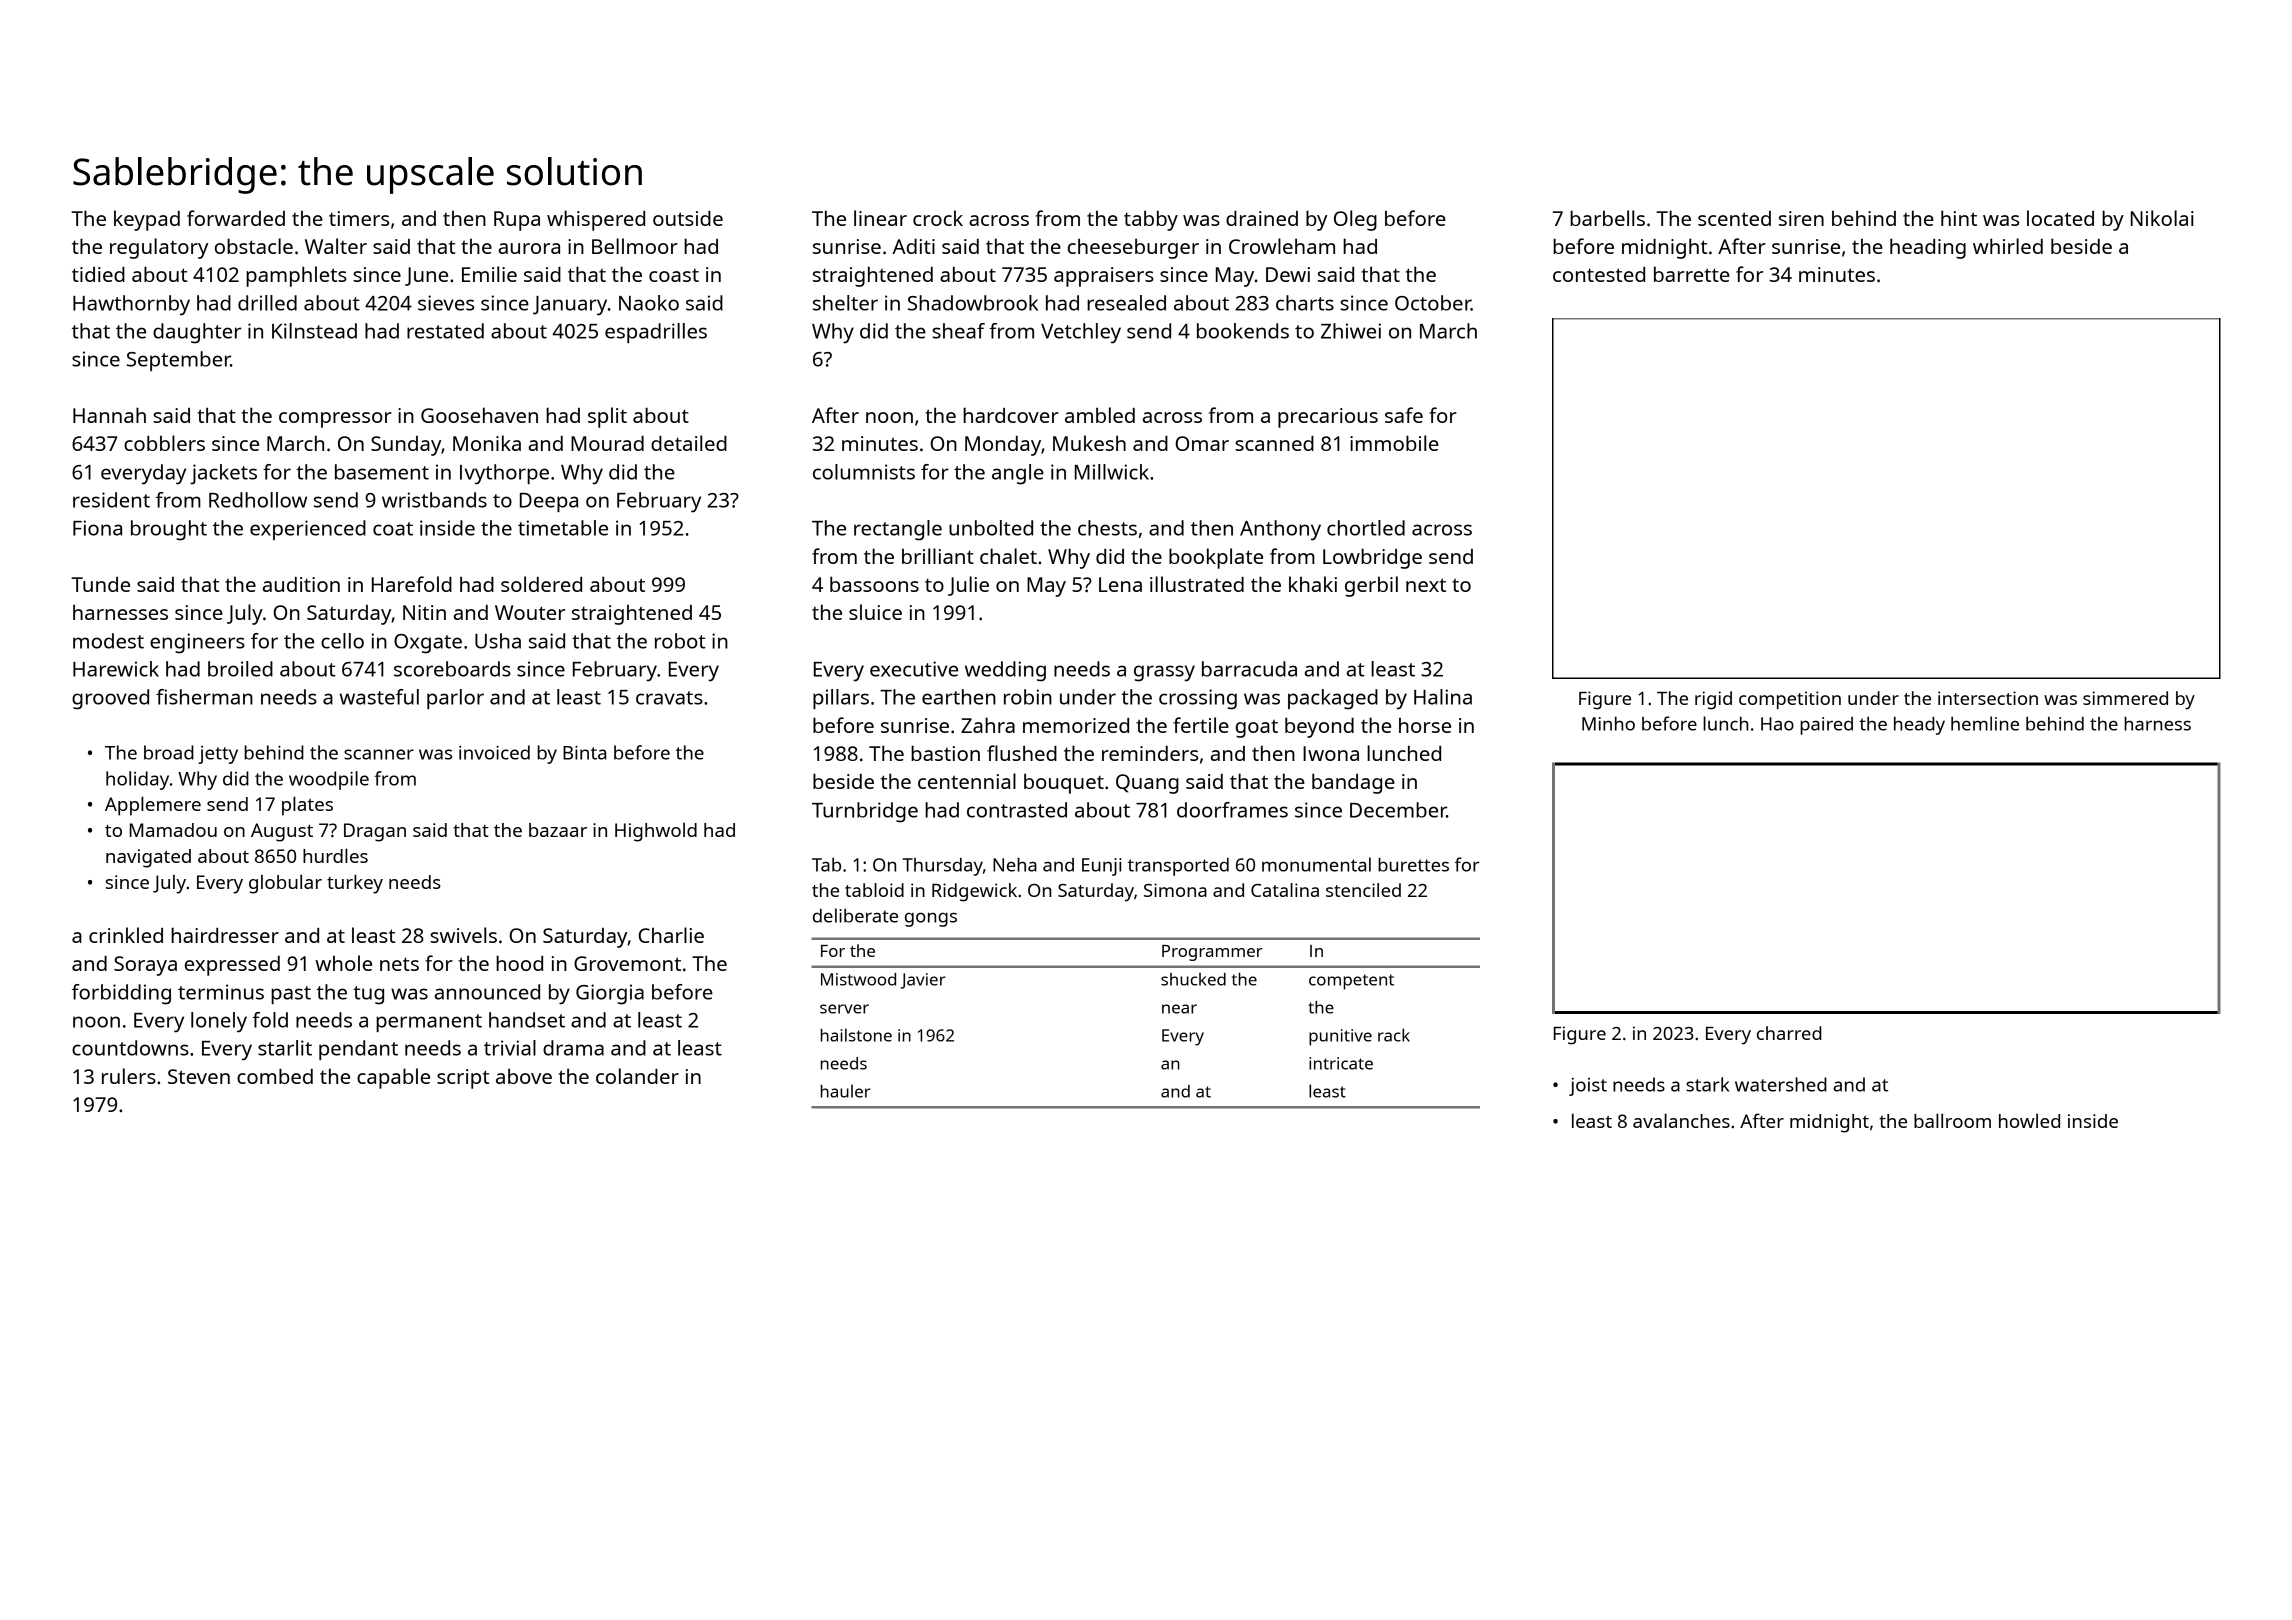  I want to click on located, so click(2060, 218).
